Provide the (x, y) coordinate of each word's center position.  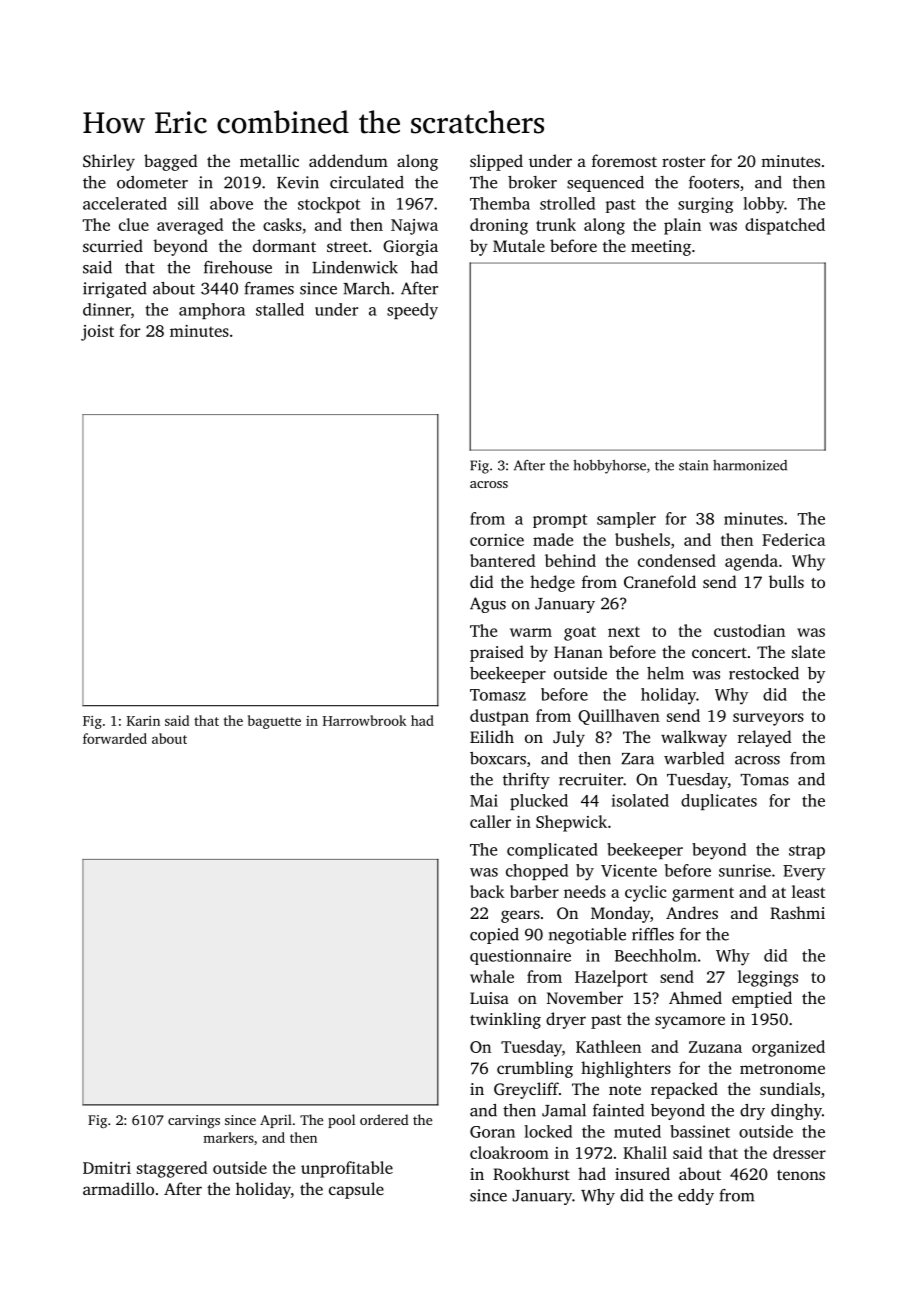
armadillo (118, 1188)
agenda (751, 562)
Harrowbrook (365, 720)
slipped (496, 162)
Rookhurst (531, 1173)
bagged (171, 162)
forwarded (115, 738)
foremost (624, 160)
